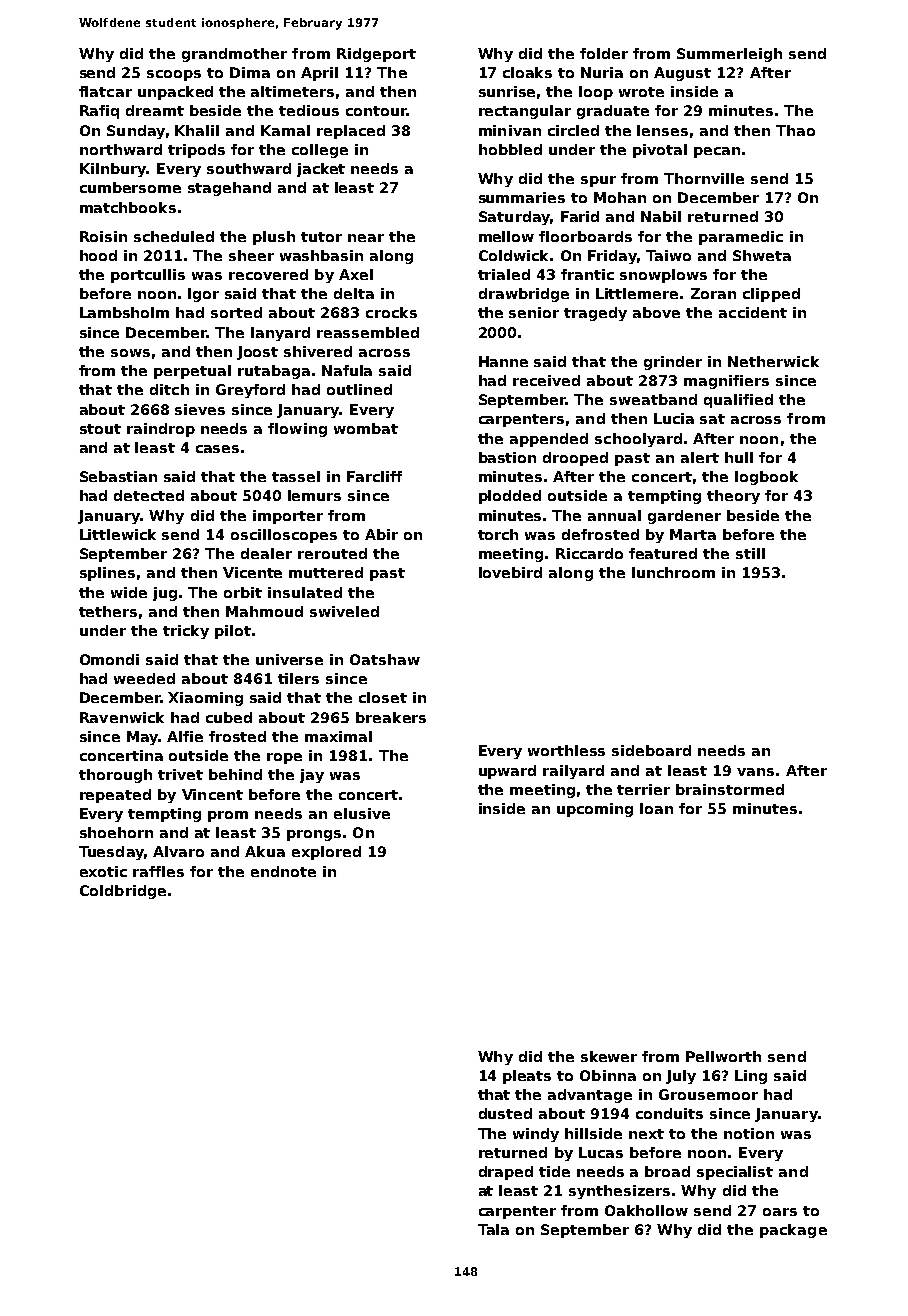  What do you see at coordinates (507, 772) in the screenshot?
I see `upward` at bounding box center [507, 772].
